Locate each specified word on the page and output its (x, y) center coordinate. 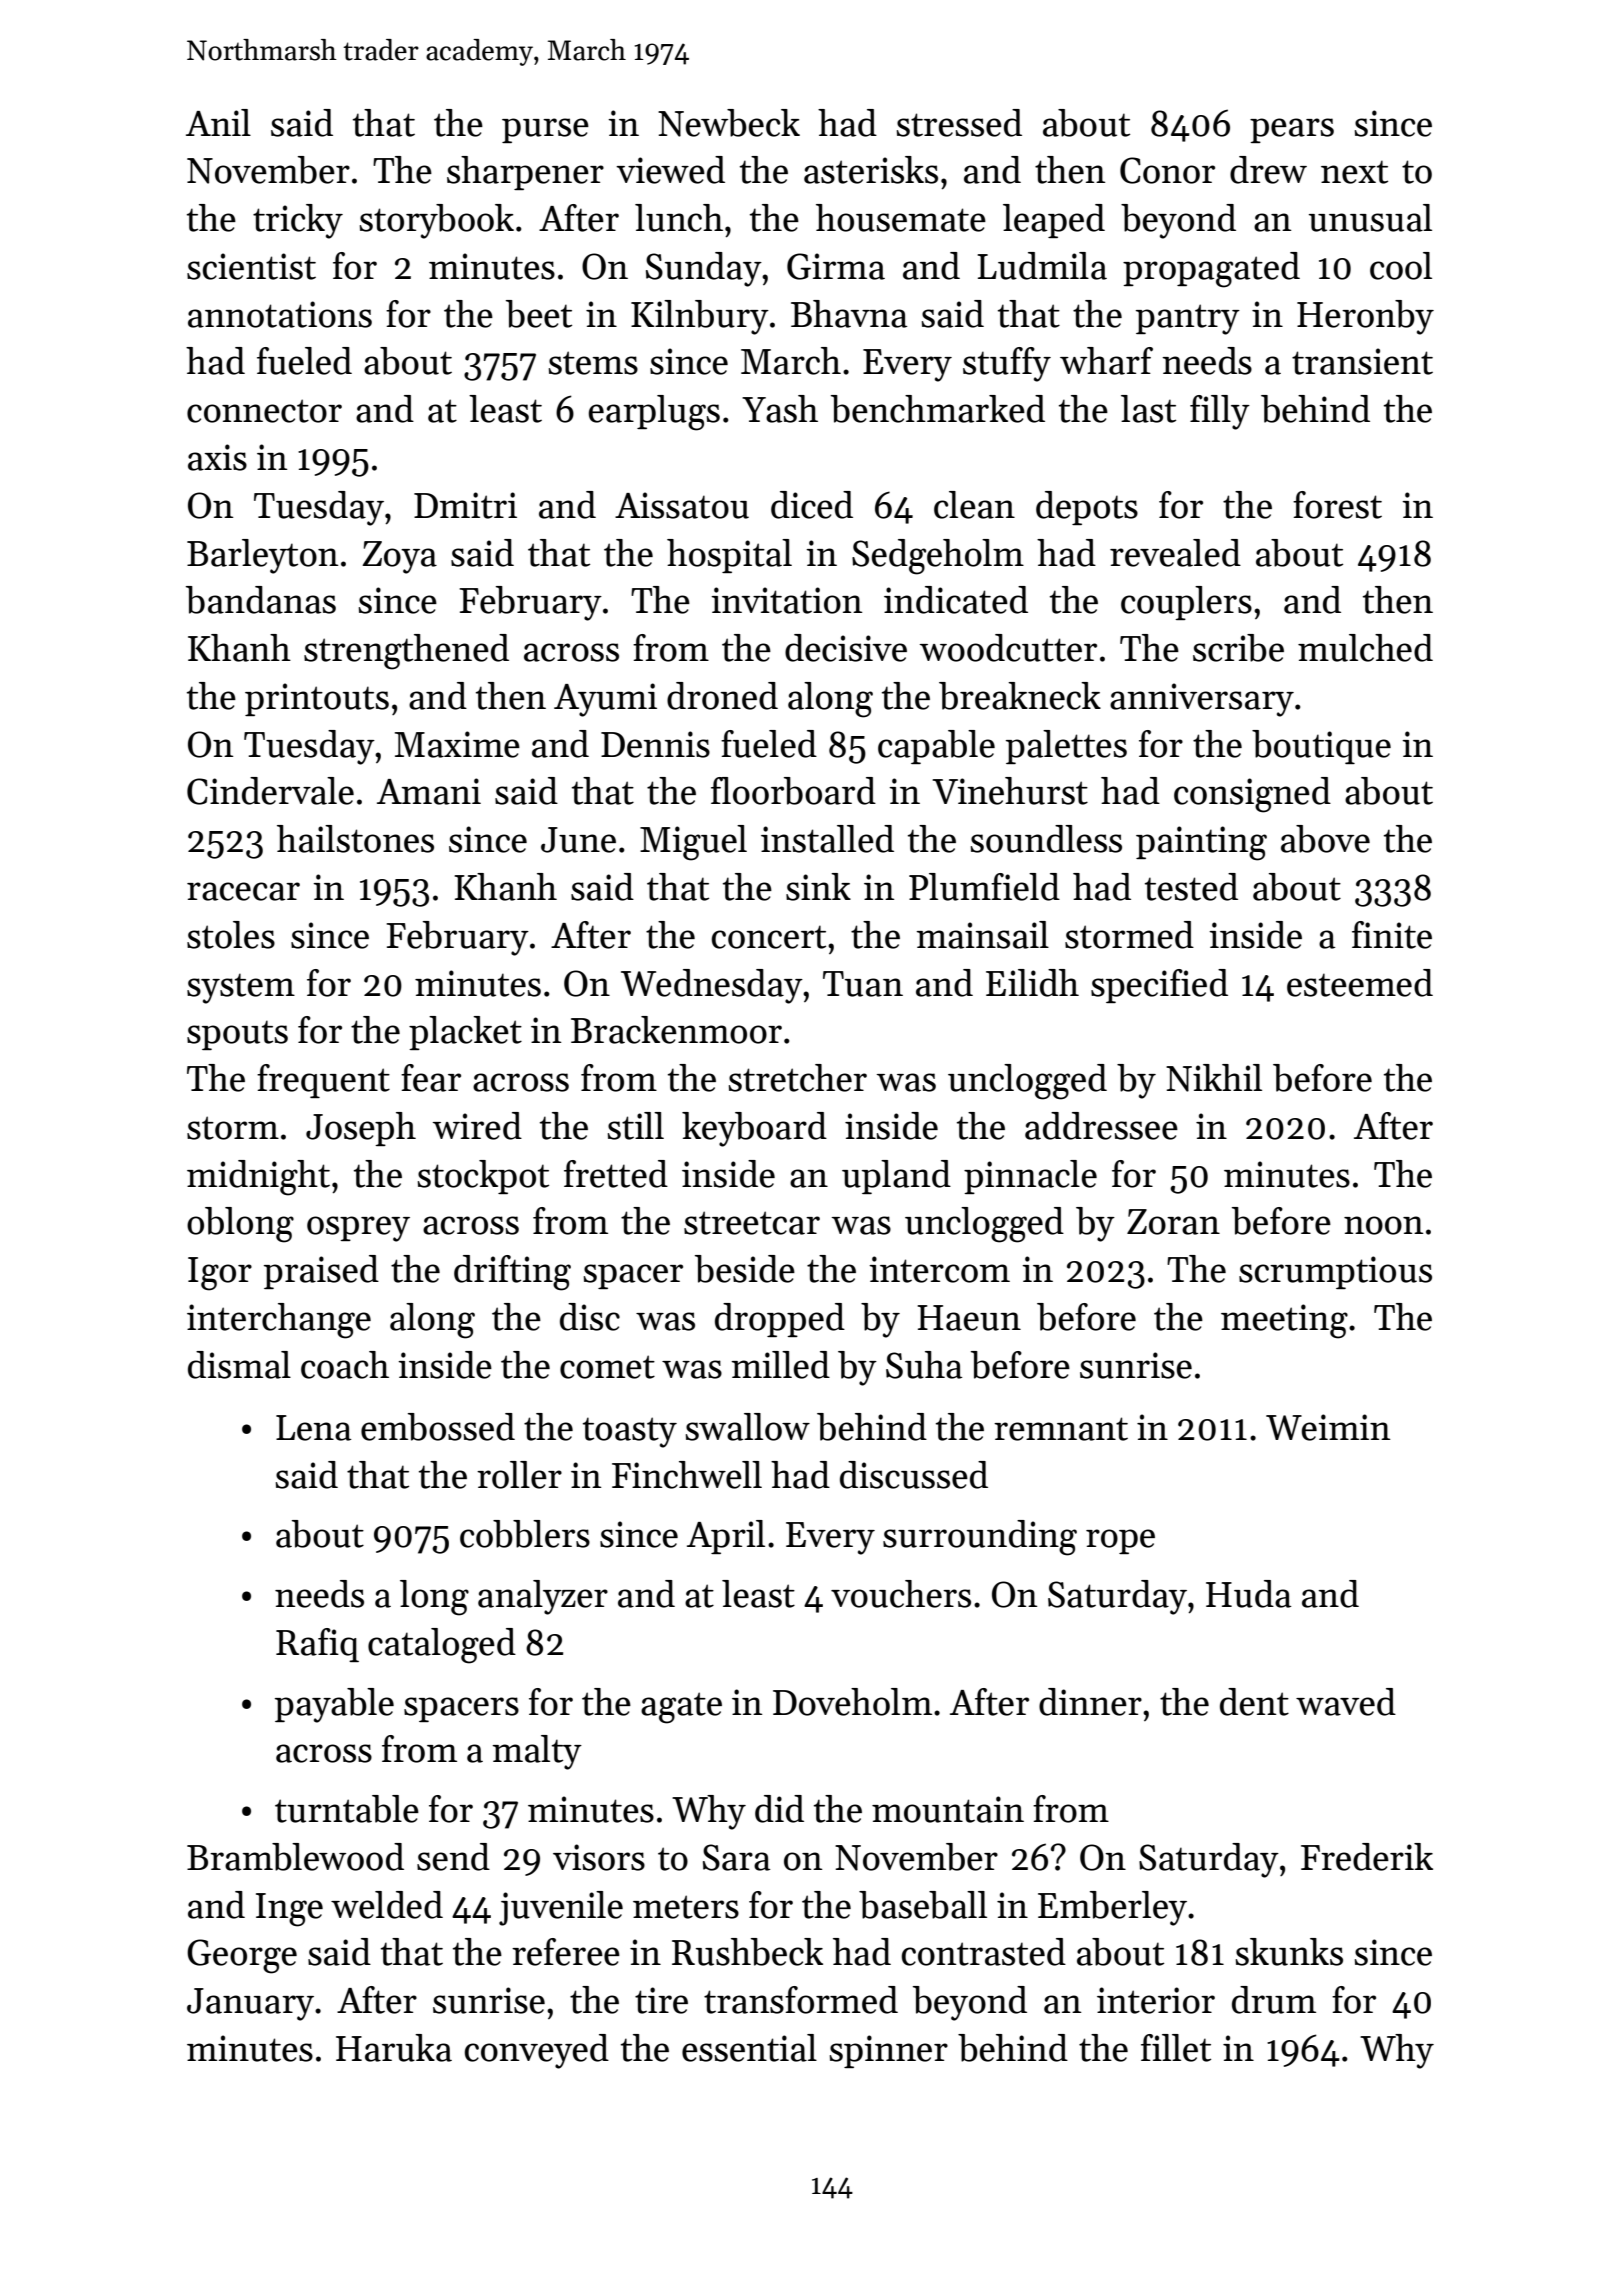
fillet (1176, 2048)
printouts (317, 699)
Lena (313, 1428)
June (578, 840)
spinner (889, 2051)
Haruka (394, 2048)
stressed (959, 123)
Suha (924, 1365)
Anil (218, 122)
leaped (1054, 221)
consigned (1252, 795)
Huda (1248, 1594)
